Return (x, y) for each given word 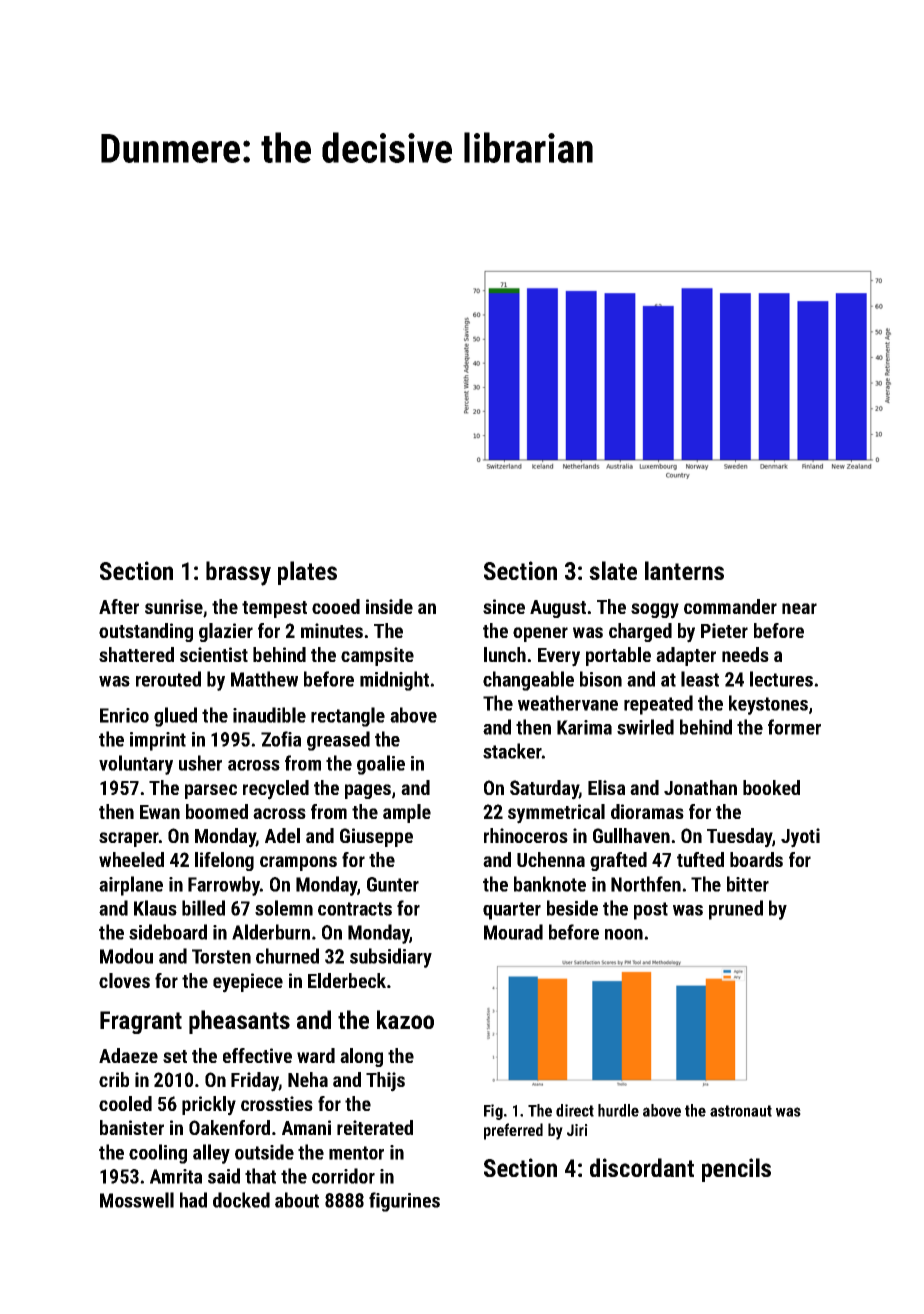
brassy (238, 573)
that (260, 1176)
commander (730, 606)
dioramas (647, 811)
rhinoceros (526, 835)
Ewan (160, 812)
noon (624, 934)
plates (307, 573)
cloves (124, 980)
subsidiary (391, 958)
